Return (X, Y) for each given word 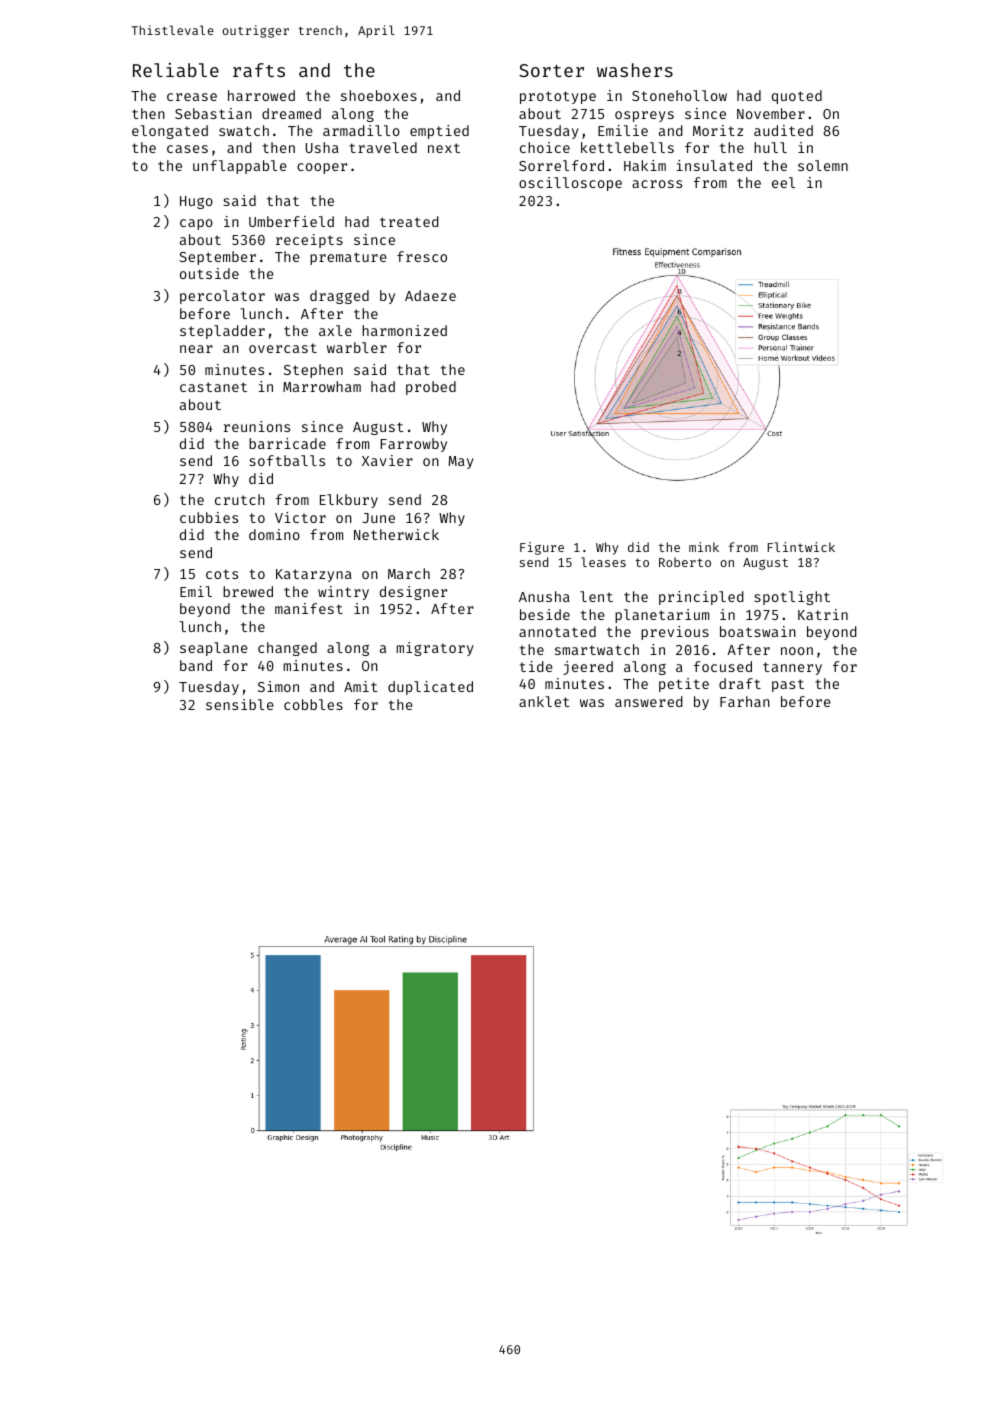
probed (431, 388)
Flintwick (801, 547)
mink (704, 547)
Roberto (685, 562)
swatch (244, 130)
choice (545, 147)
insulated (714, 165)
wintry (343, 593)
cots (222, 574)
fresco (422, 256)
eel (783, 182)
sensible (240, 704)
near (196, 349)
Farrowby (413, 445)
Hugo (196, 202)
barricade (287, 443)
